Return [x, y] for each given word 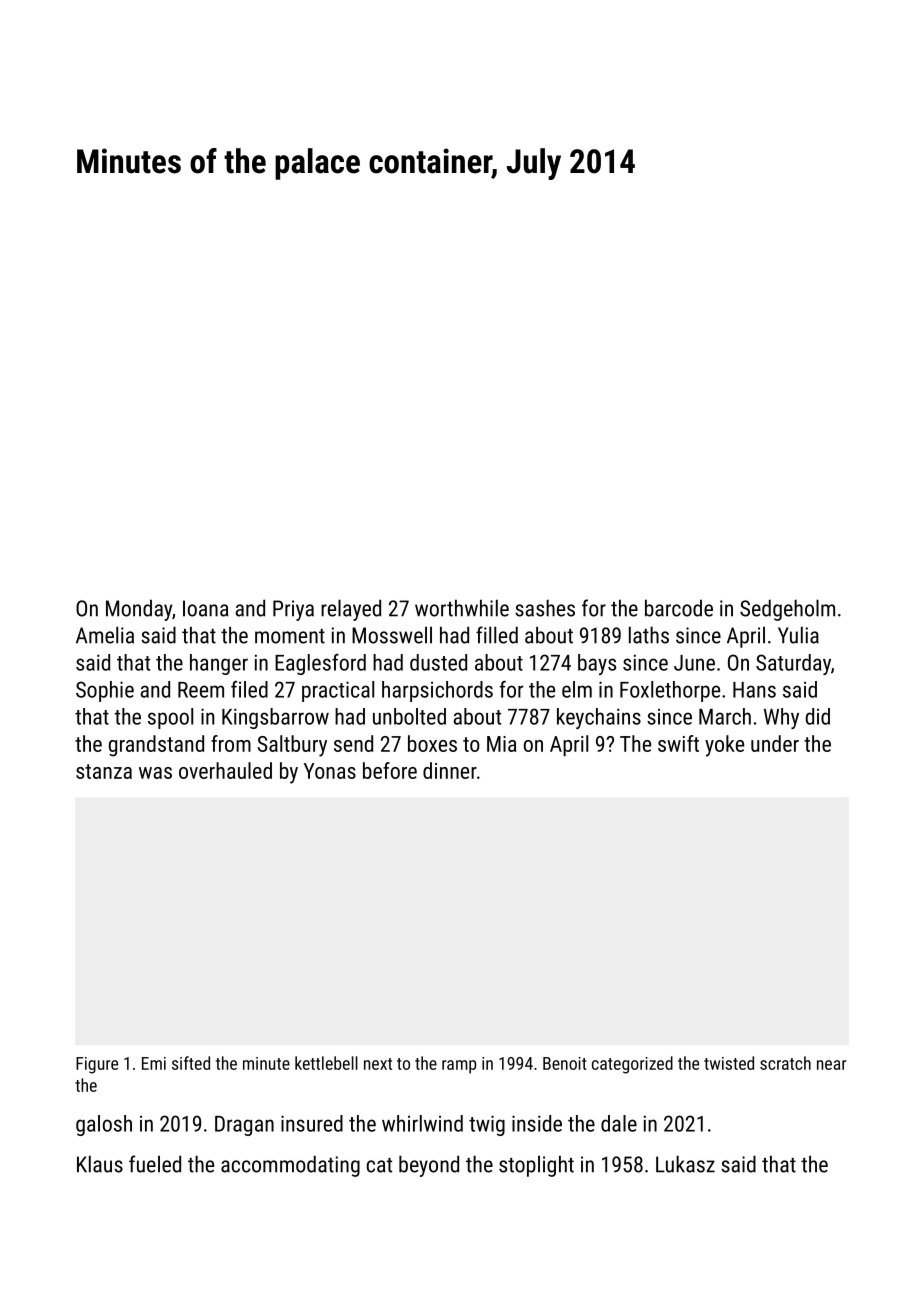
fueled [155, 1164]
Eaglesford [320, 664]
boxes [432, 743]
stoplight [536, 1166]
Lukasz [685, 1164]
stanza [104, 771]
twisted [729, 1063]
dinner [450, 770]
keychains [599, 718]
